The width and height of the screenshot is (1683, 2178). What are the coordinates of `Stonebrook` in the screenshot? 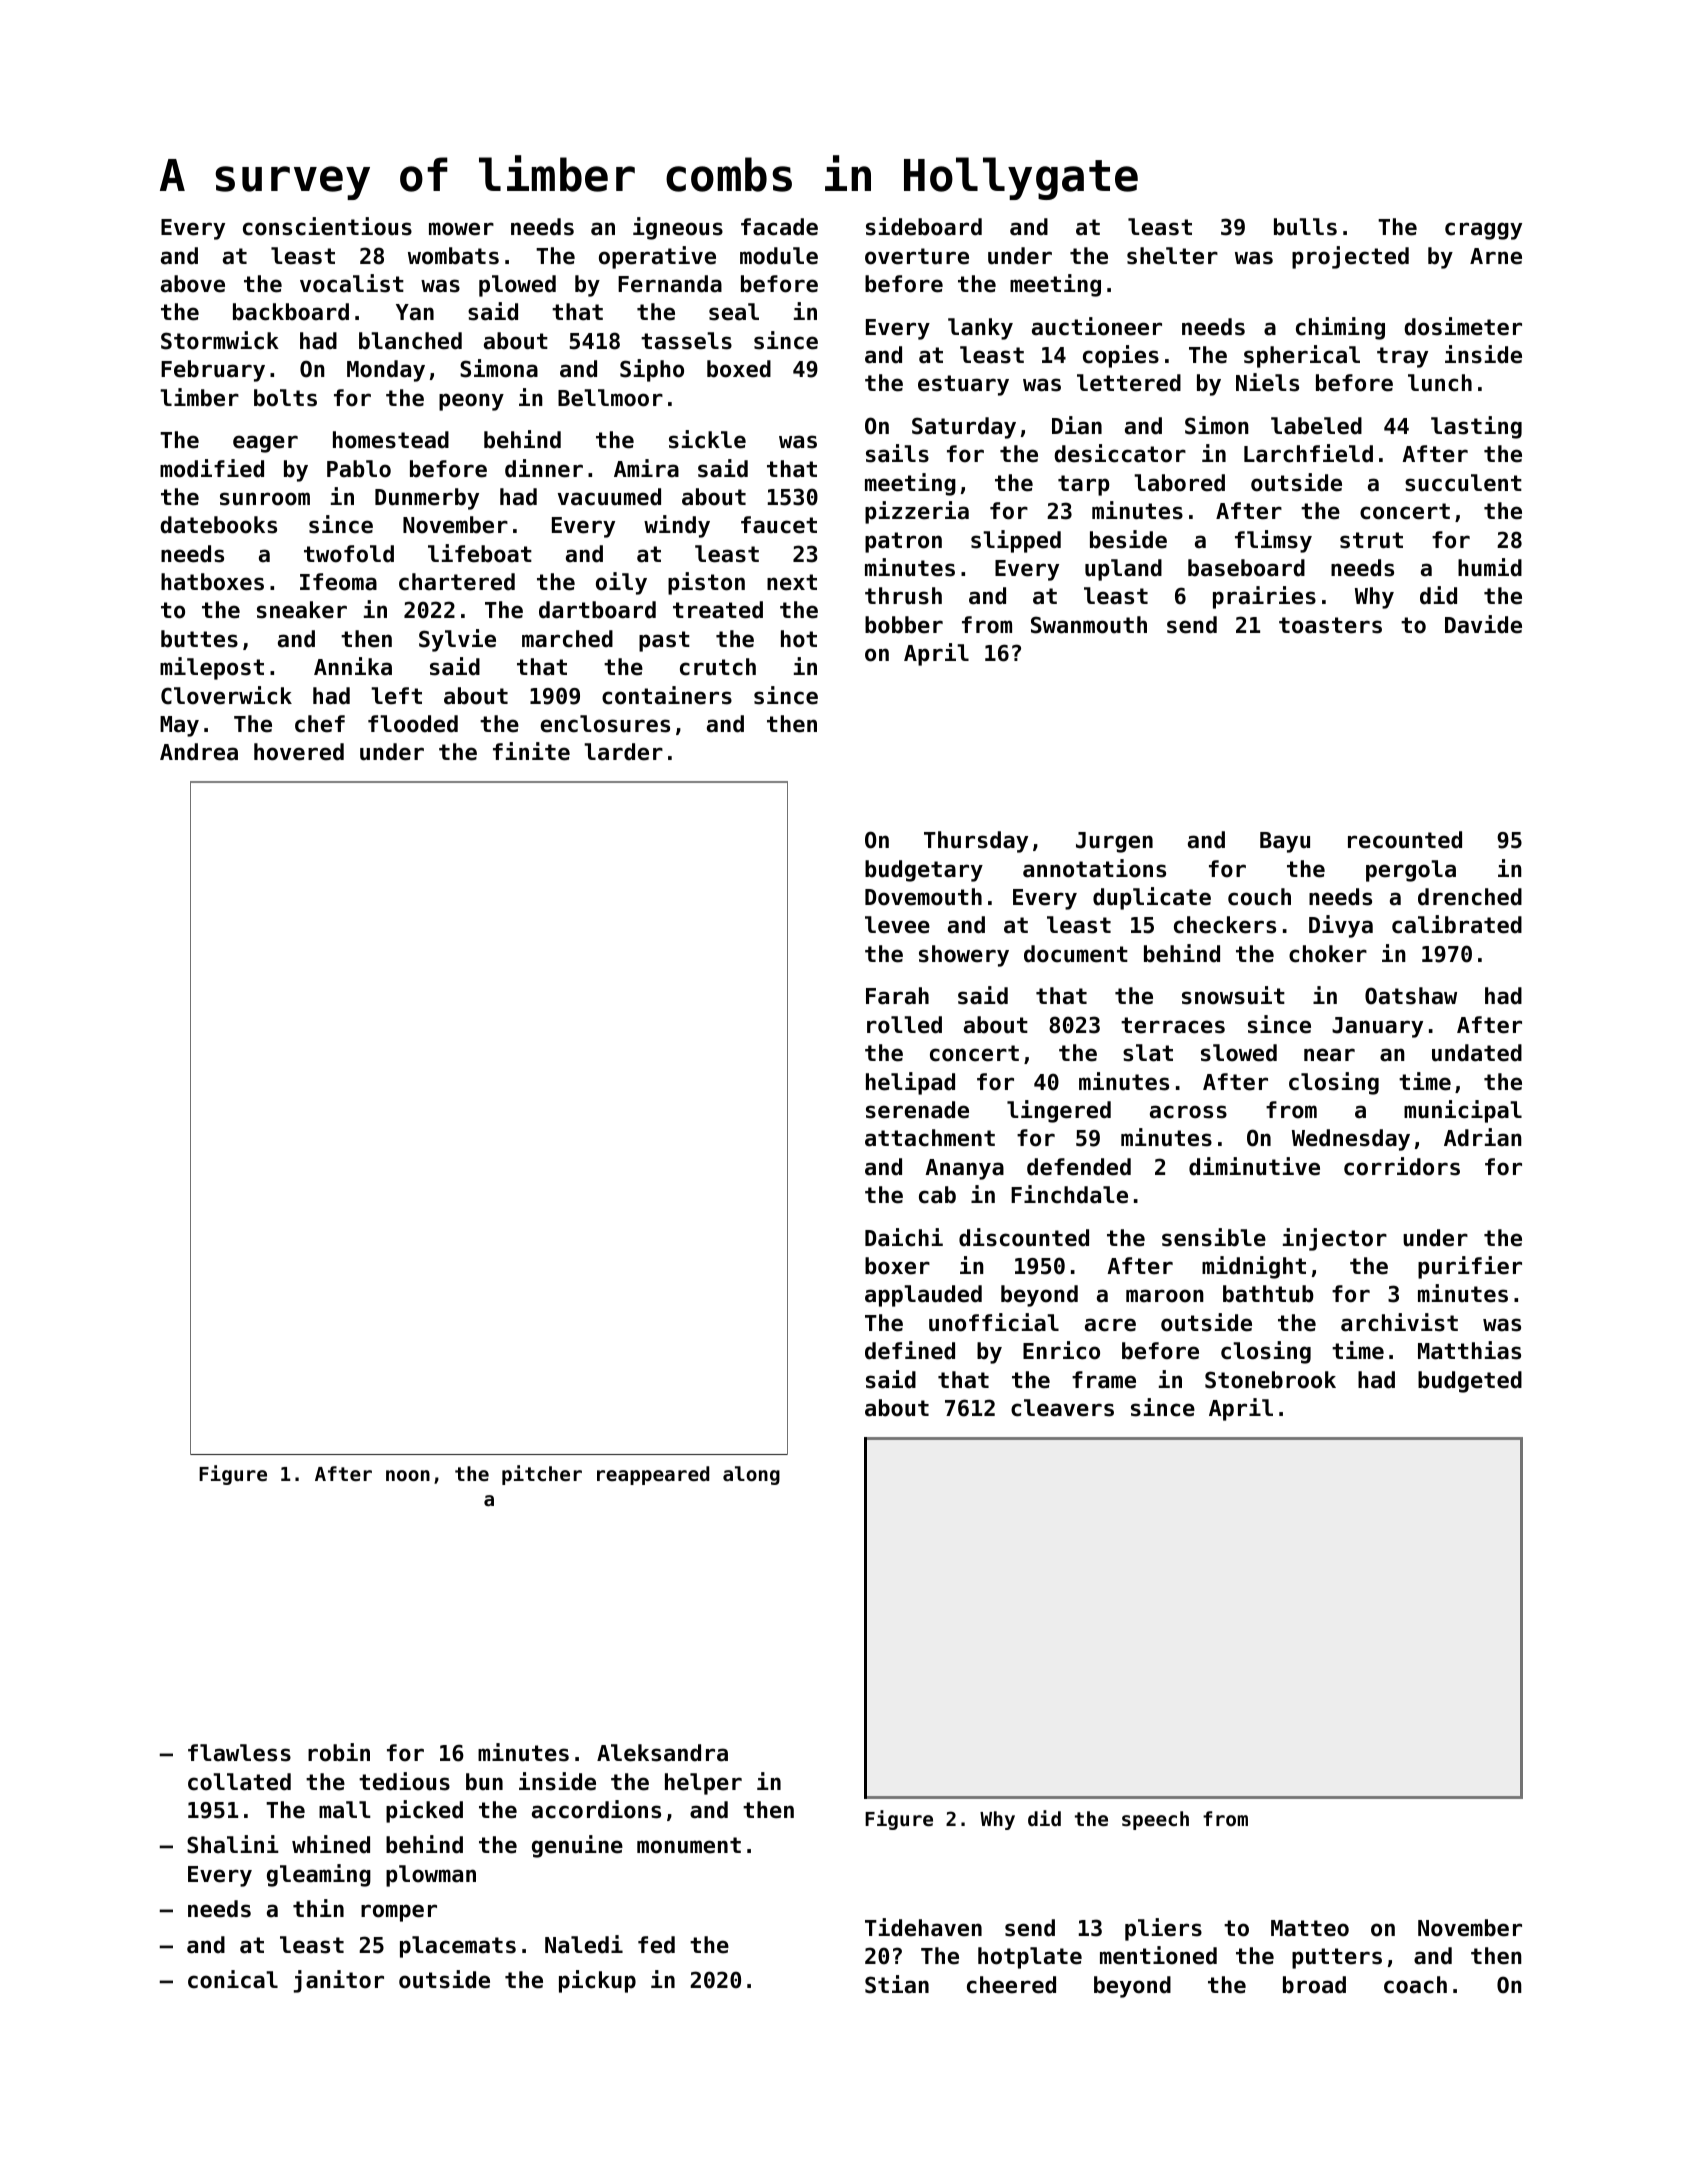 It's located at (1270, 1380).
